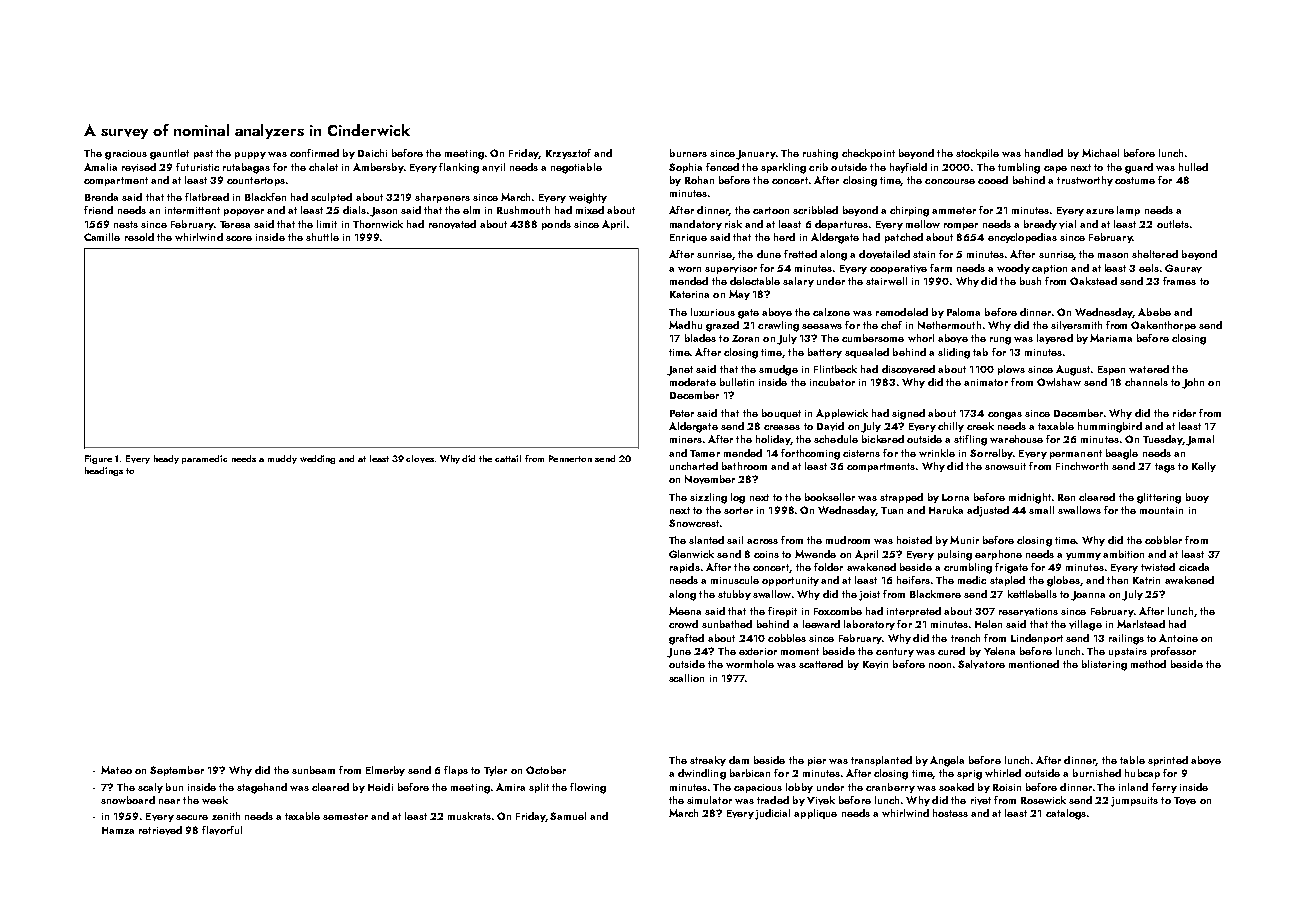 Image resolution: width=1308 pixels, height=924 pixels. What do you see at coordinates (679, 653) in the screenshot?
I see `June` at bounding box center [679, 653].
